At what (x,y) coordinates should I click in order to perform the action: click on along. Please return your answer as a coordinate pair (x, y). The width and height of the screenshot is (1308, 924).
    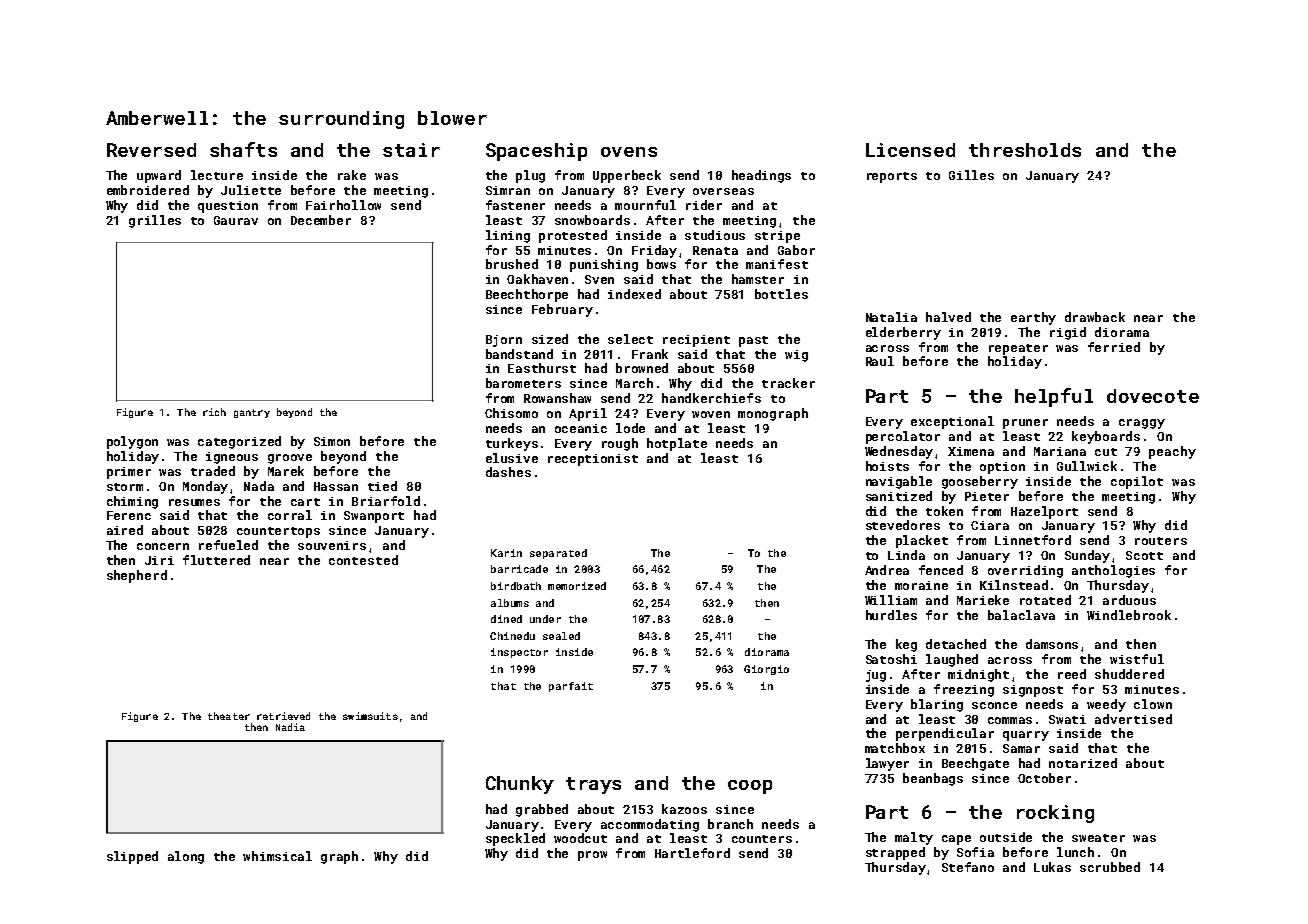
    Looking at the image, I should click on (186, 857).
